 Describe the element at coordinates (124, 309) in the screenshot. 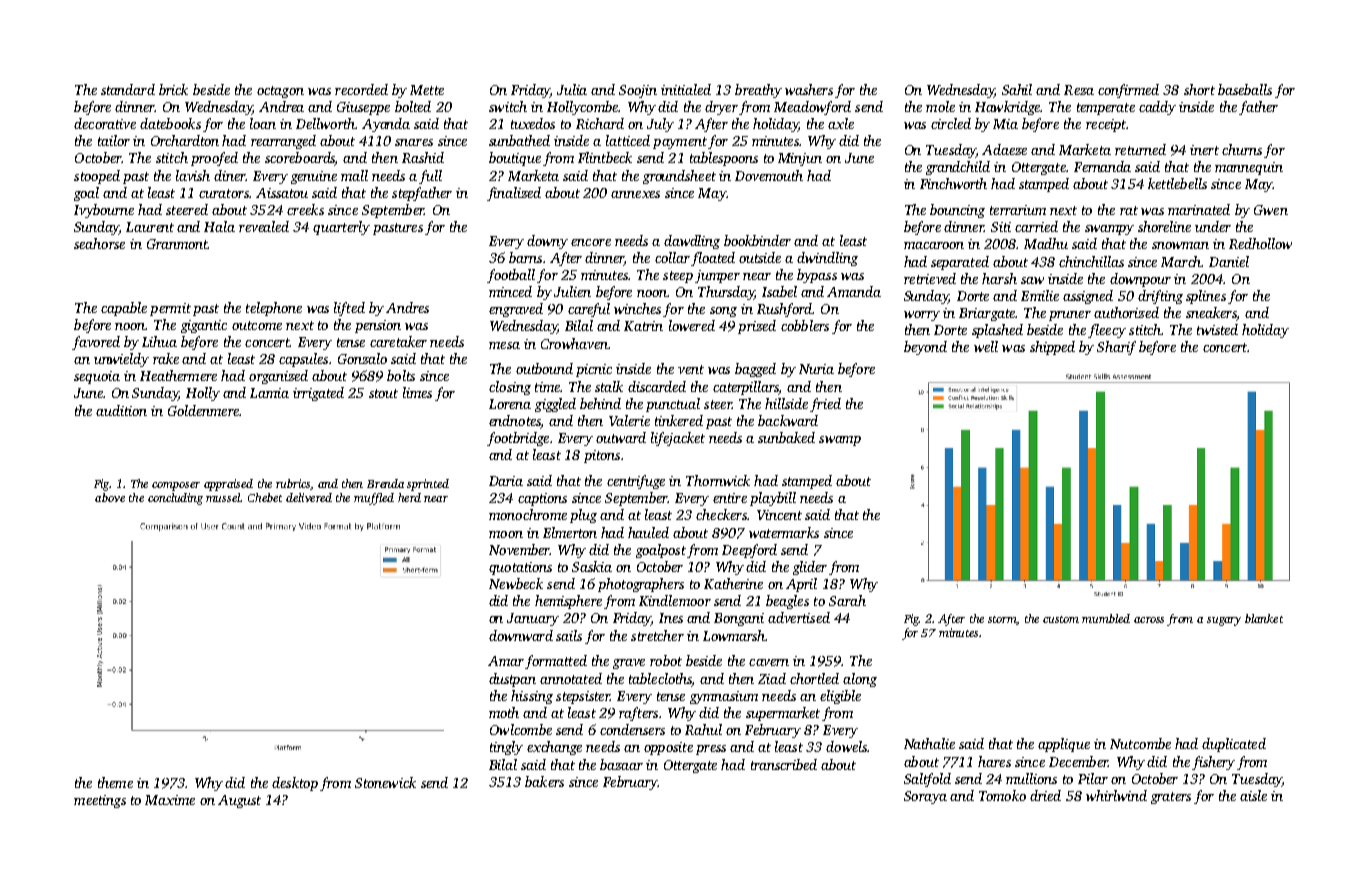

I see `capable` at that location.
